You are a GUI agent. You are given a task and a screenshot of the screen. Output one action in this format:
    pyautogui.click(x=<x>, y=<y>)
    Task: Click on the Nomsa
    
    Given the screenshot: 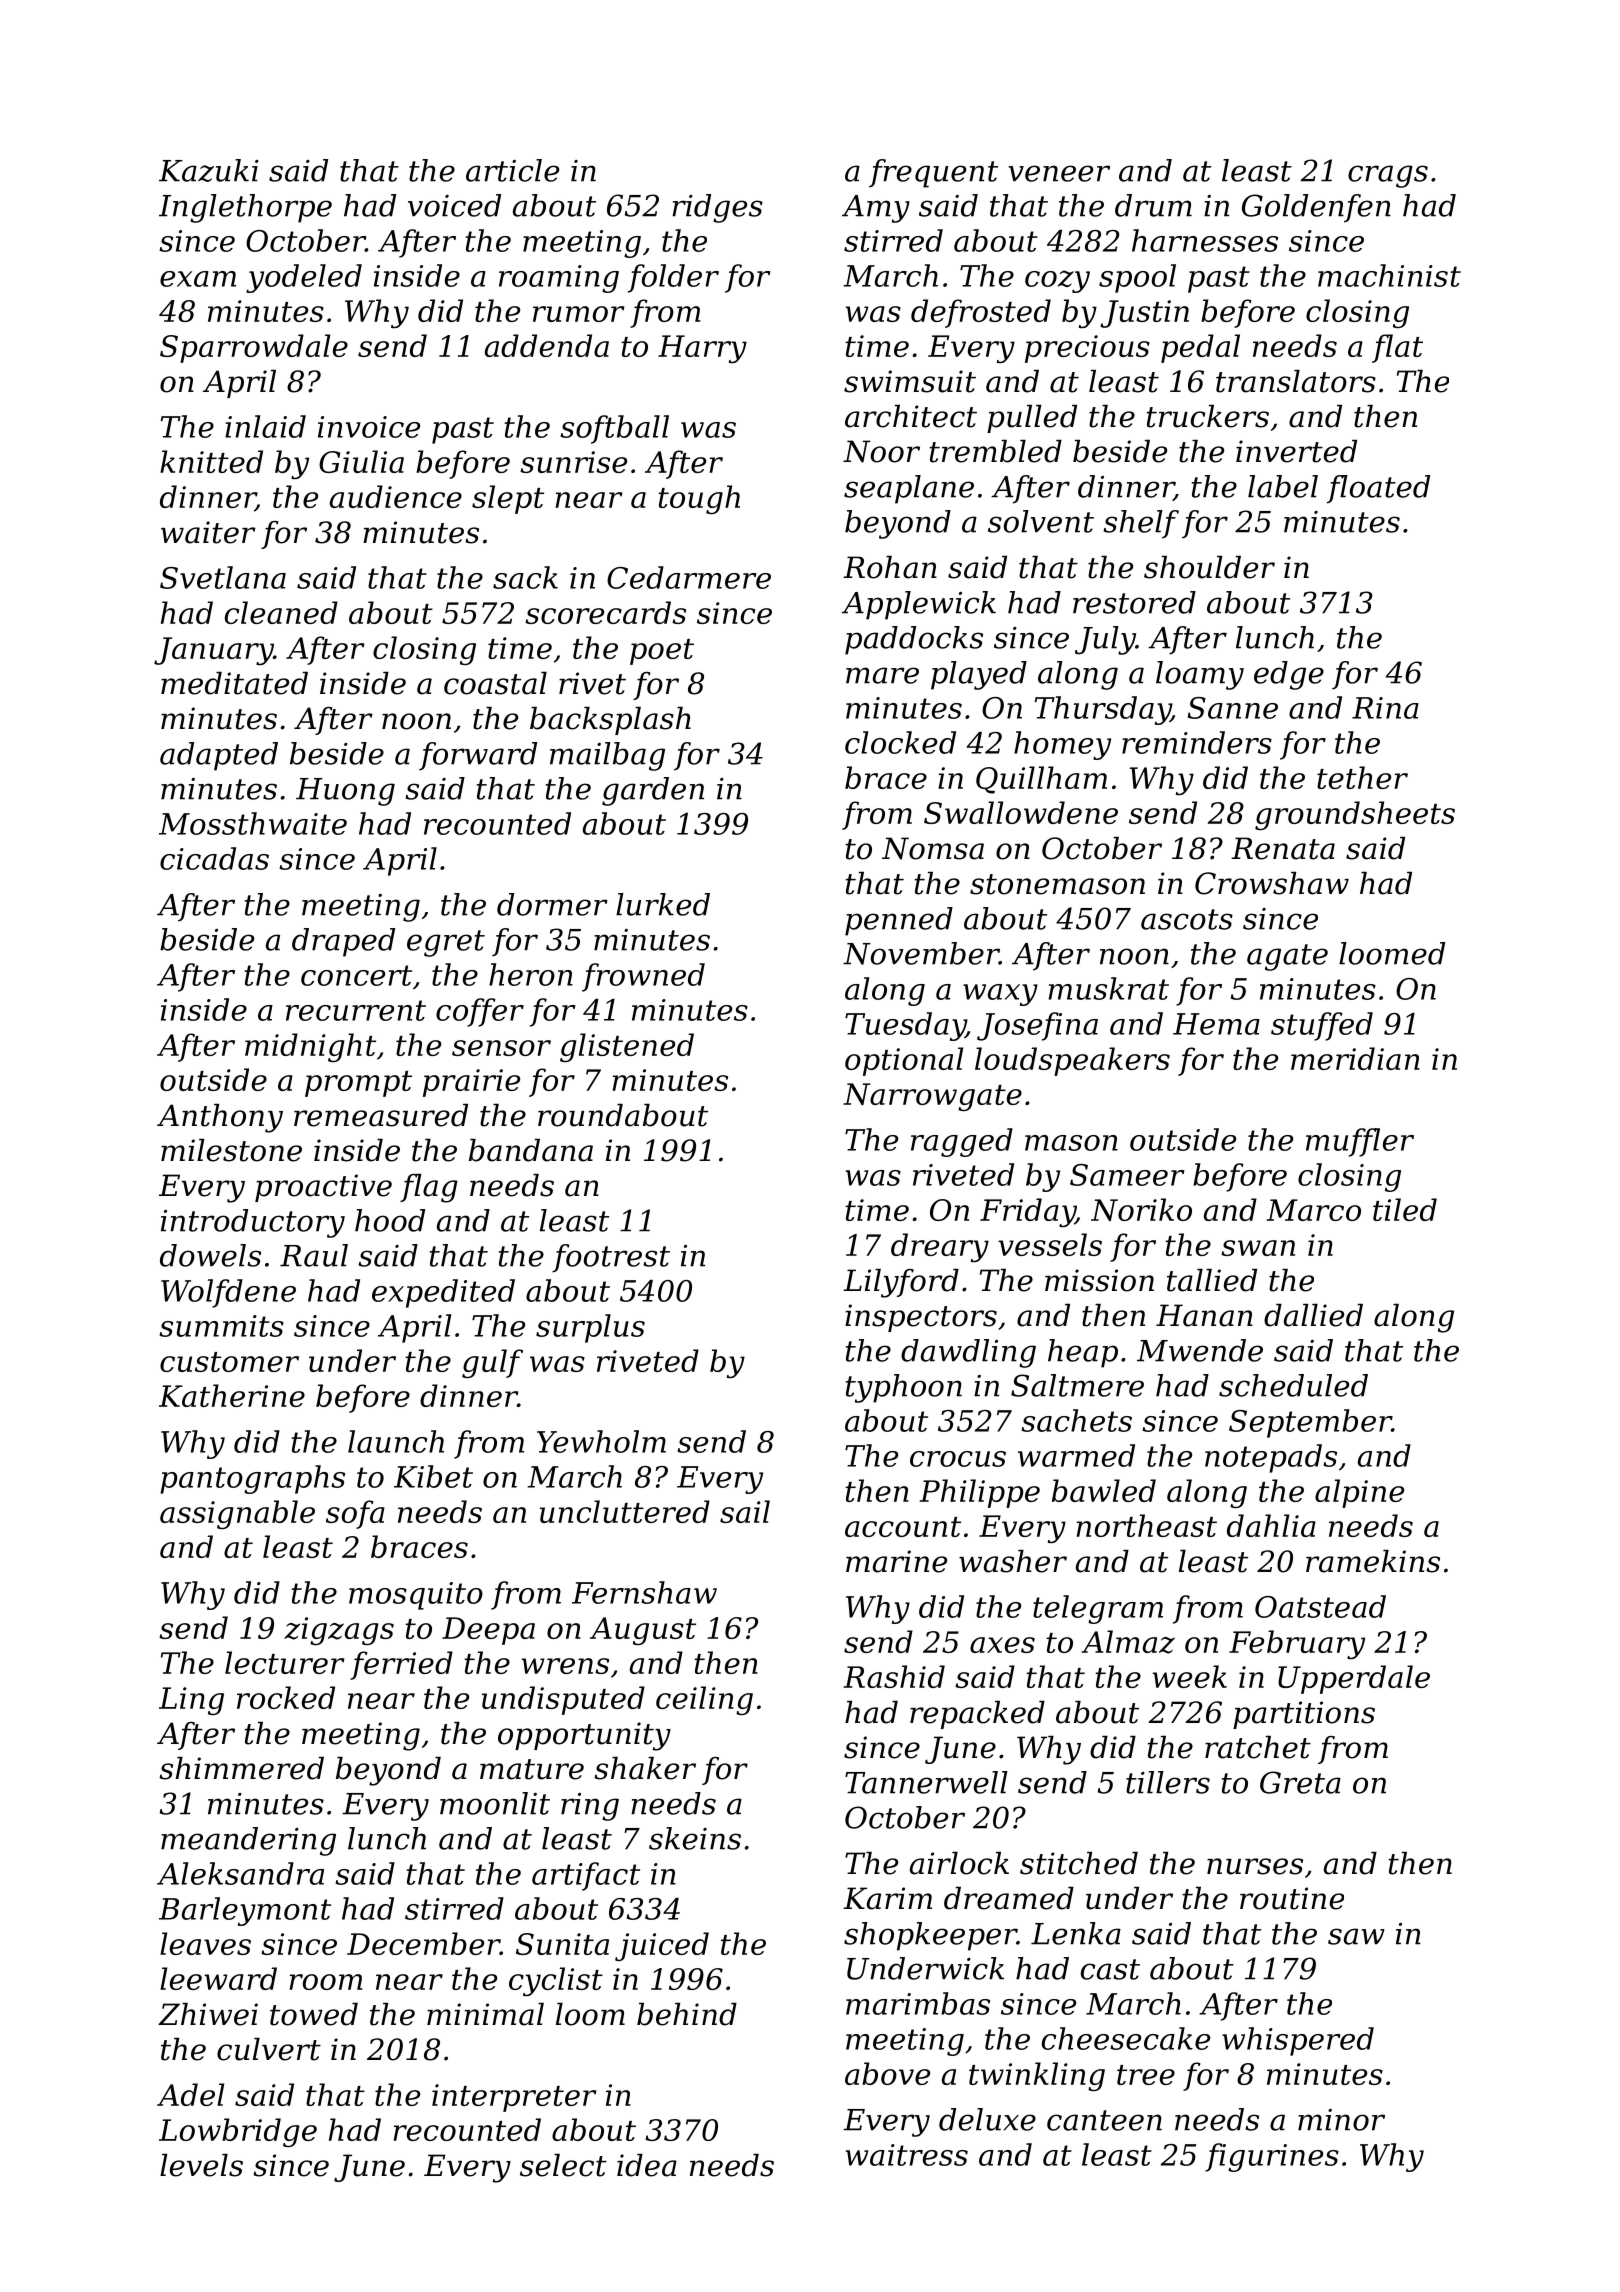 What is the action you would take?
    pyautogui.click(x=933, y=848)
